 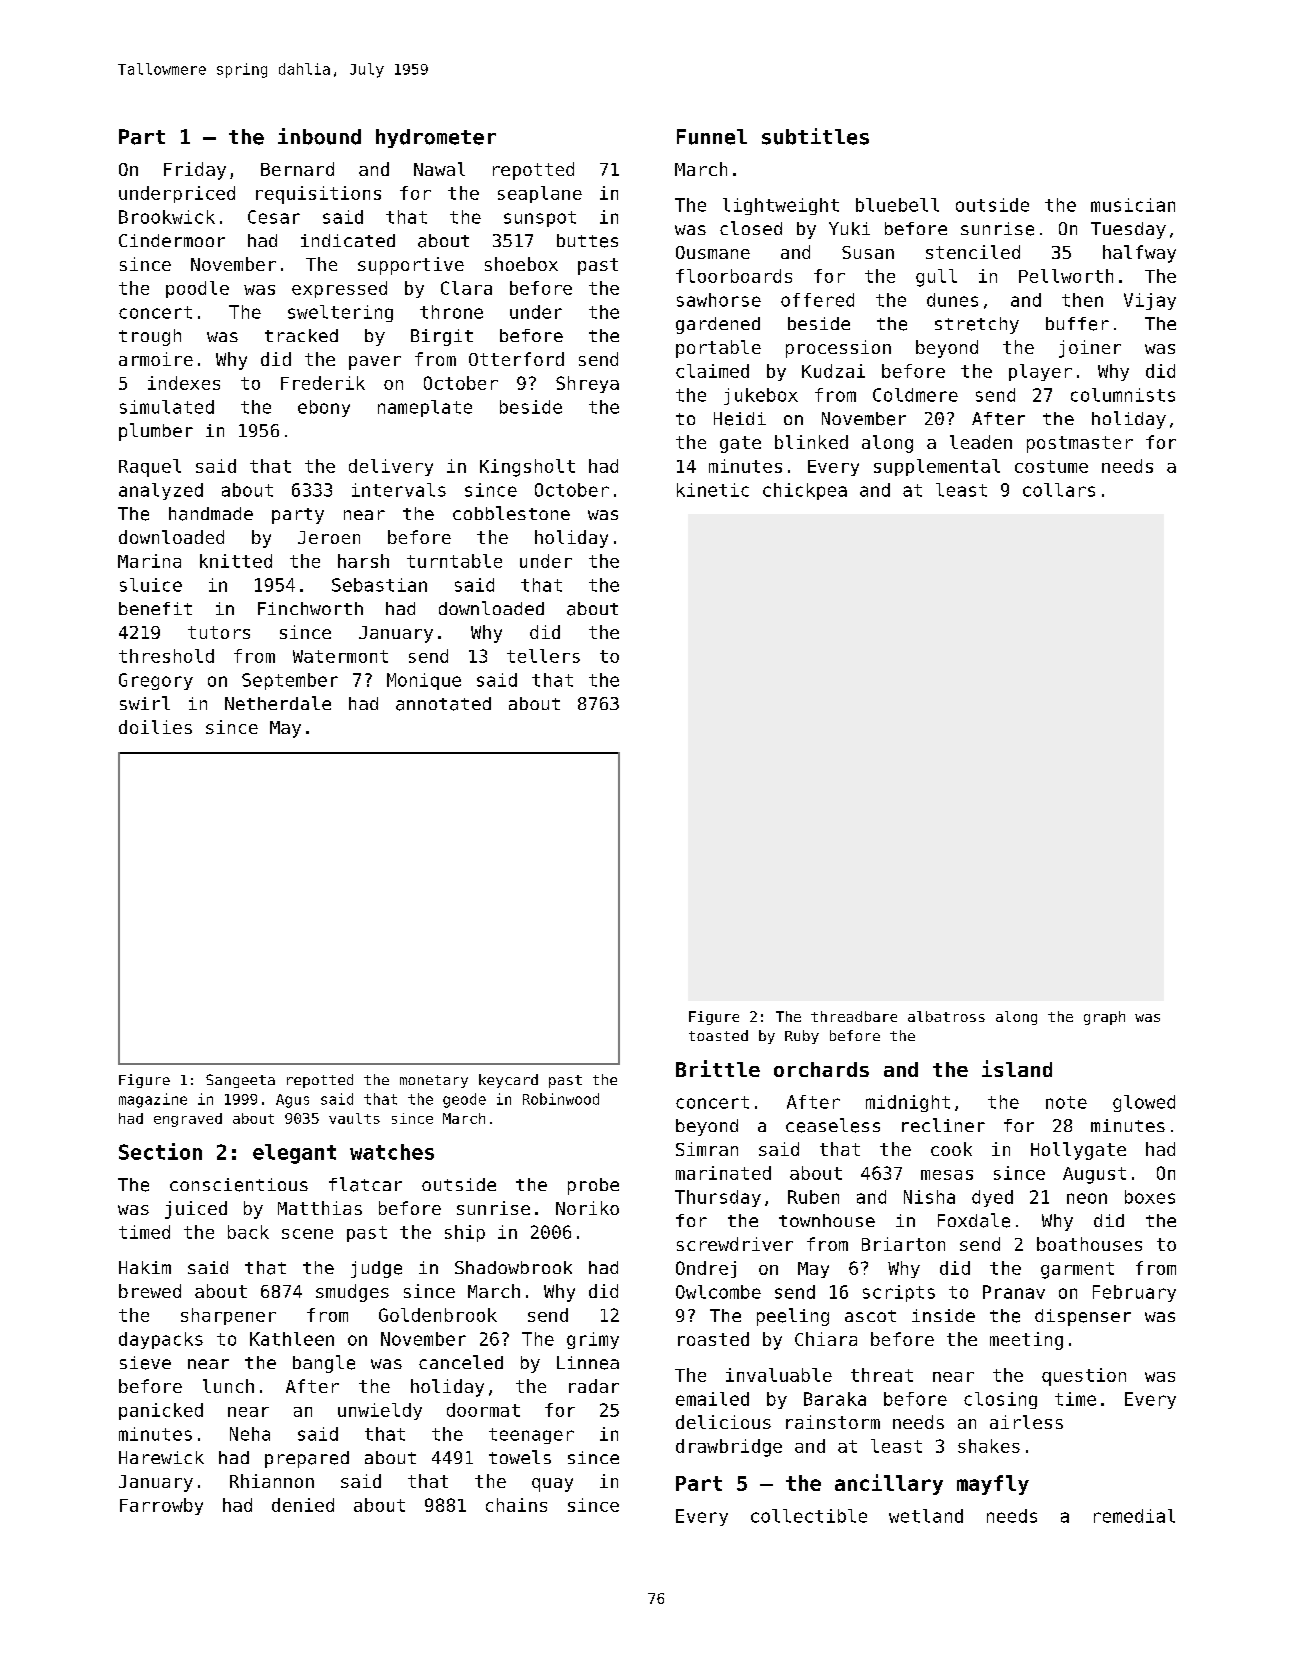 I want to click on Goldenbrook, so click(x=438, y=1315).
